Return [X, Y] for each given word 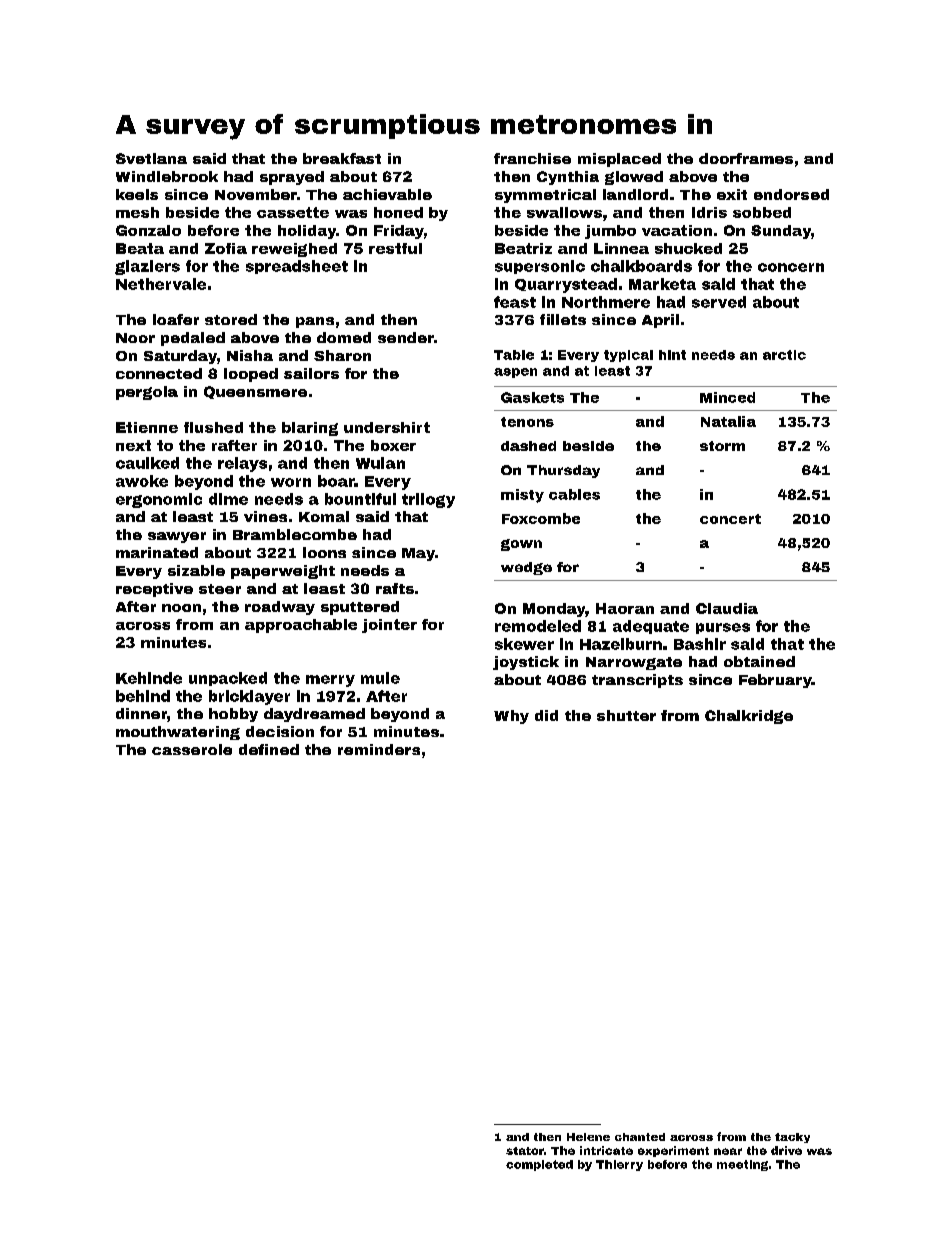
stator [525, 1151]
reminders [379, 749]
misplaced [619, 160]
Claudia [727, 608]
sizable [196, 570]
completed [539, 1165]
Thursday [563, 471]
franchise [532, 158]
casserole [192, 749]
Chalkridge [749, 717]
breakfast [342, 158]
